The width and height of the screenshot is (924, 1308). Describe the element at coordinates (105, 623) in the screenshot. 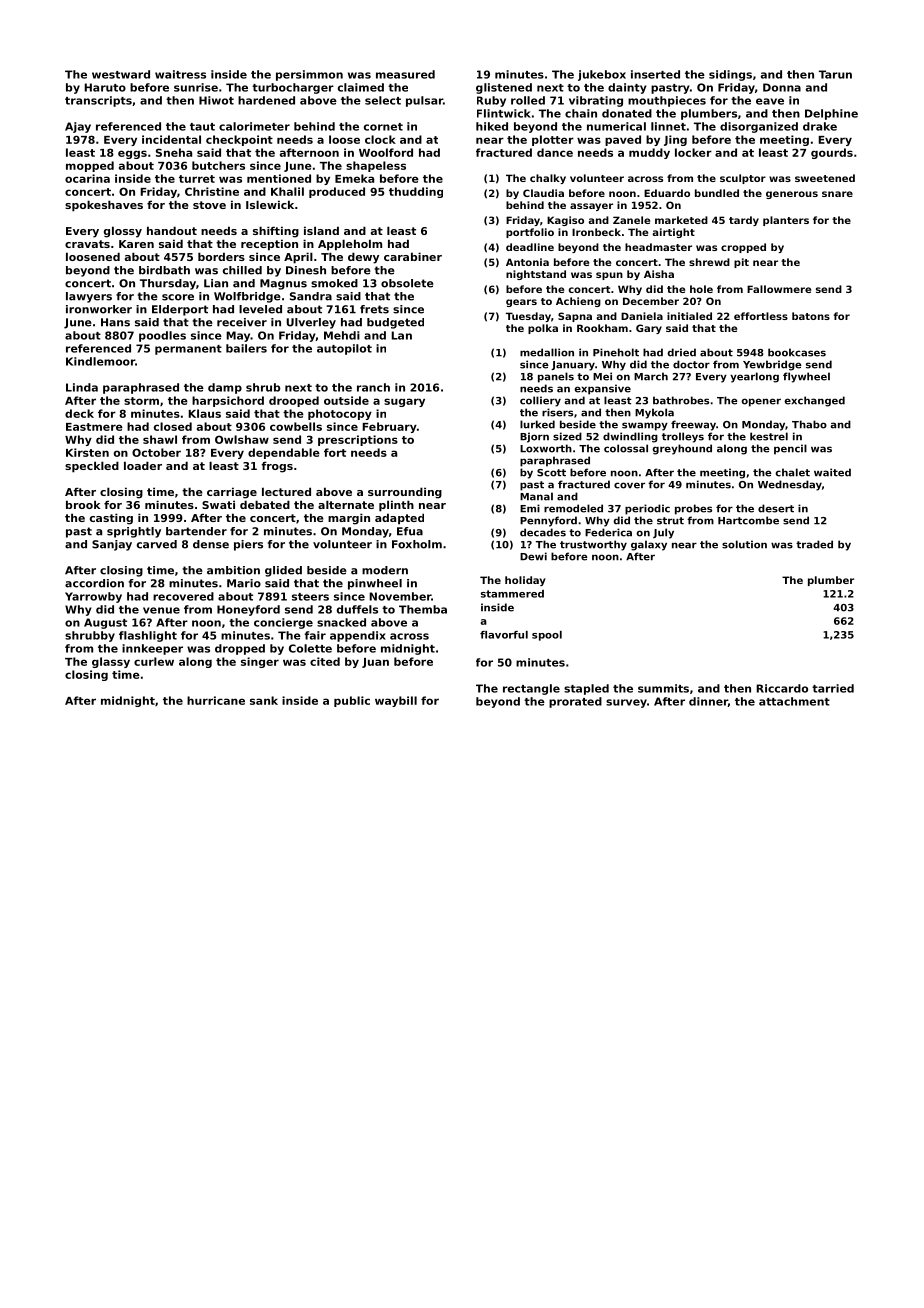

I see `August` at that location.
